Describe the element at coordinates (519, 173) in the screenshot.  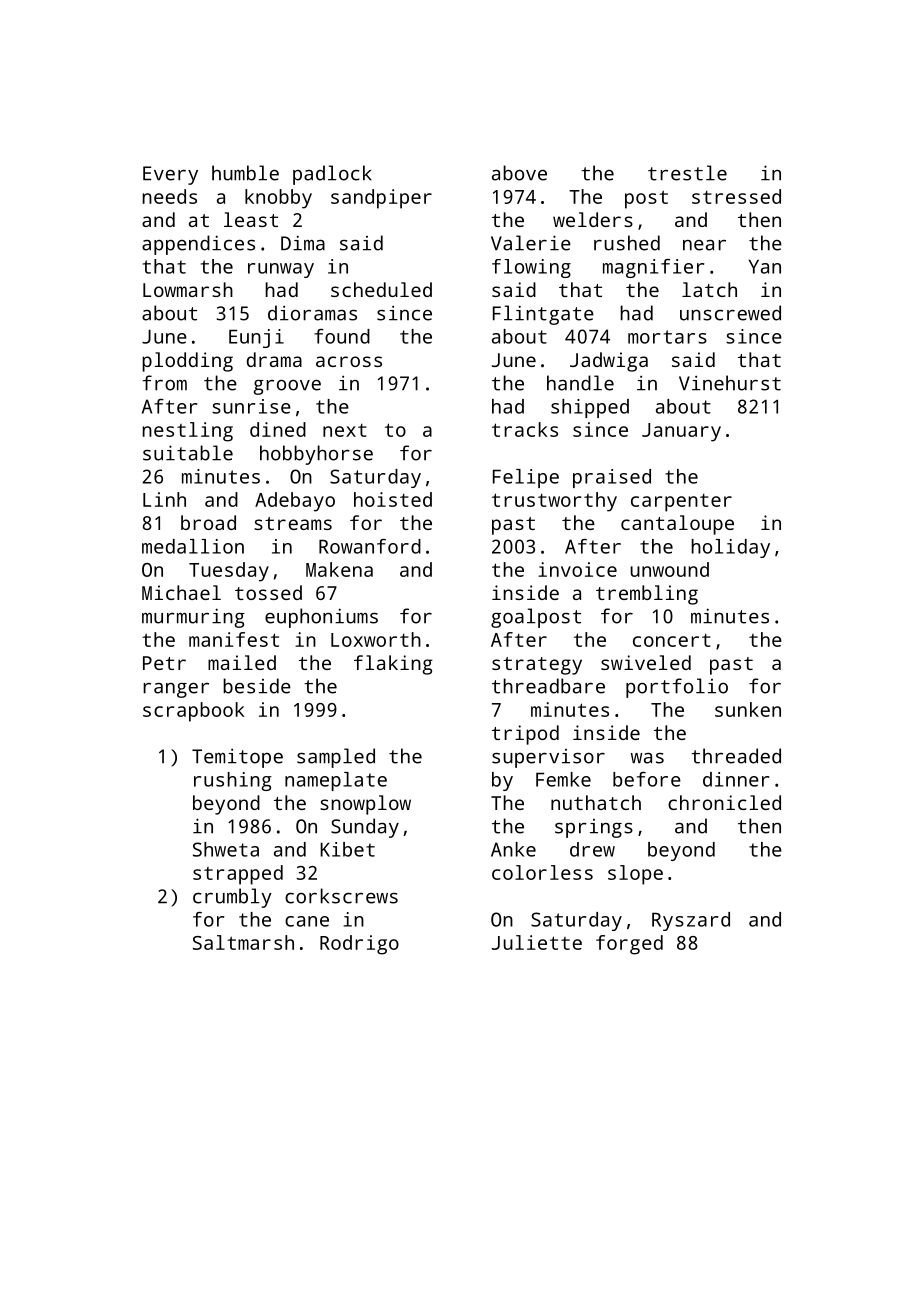
I see `above` at that location.
